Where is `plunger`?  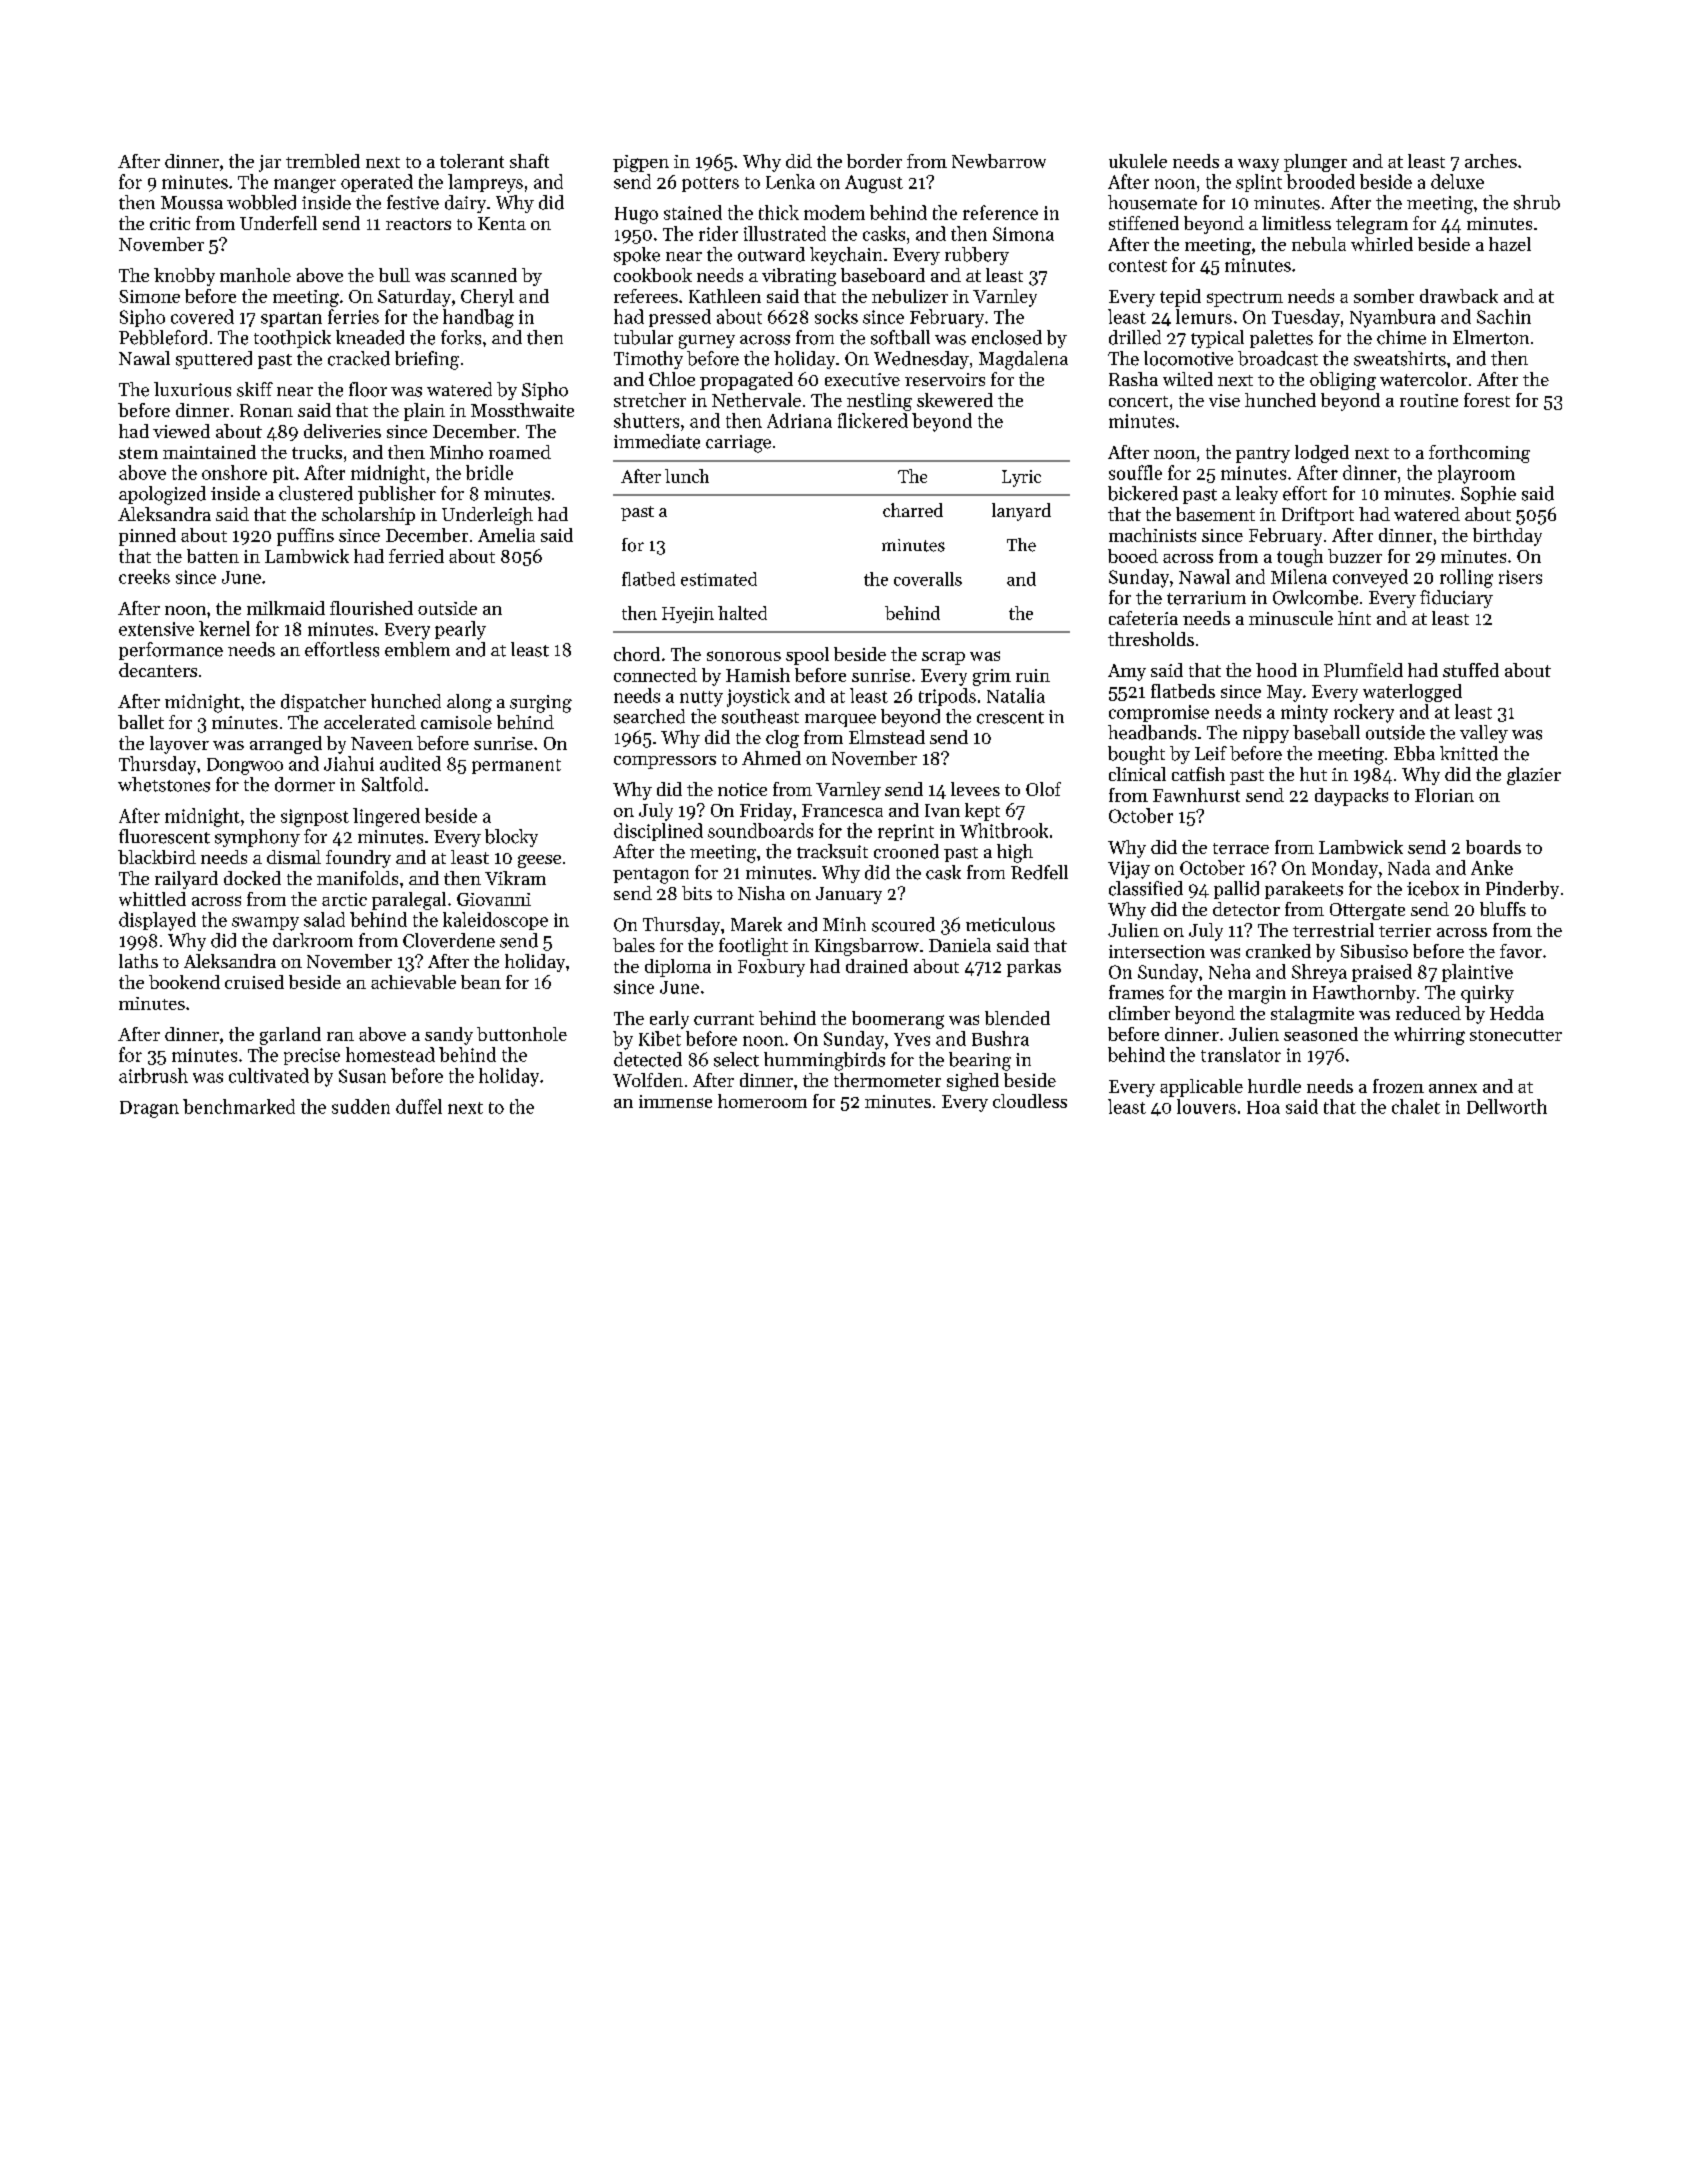
plunger is located at coordinates (1315, 163).
